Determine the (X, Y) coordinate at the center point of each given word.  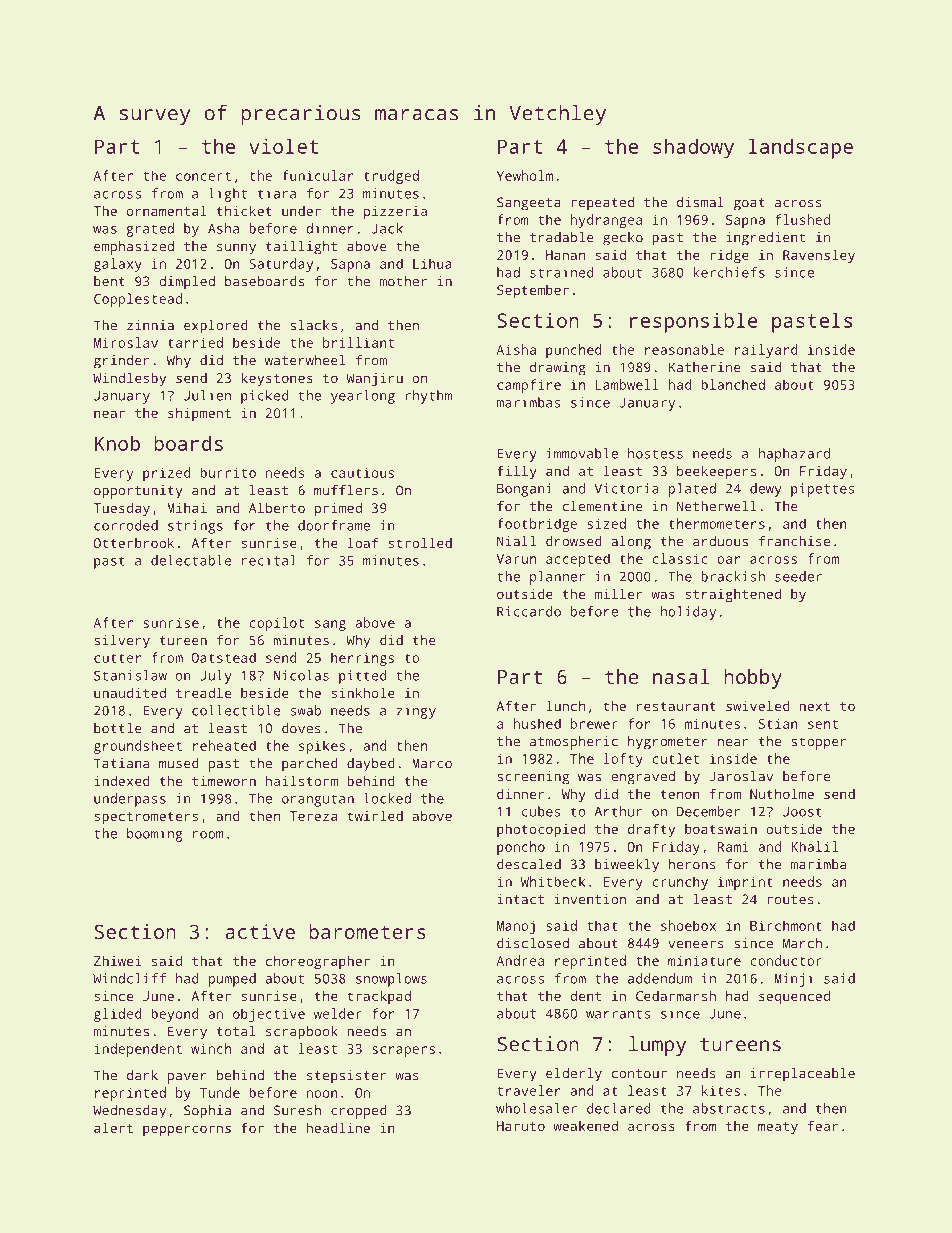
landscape (800, 148)
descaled (529, 864)
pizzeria (395, 213)
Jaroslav (741, 776)
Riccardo (529, 611)
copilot (276, 624)
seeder (798, 576)
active (260, 931)
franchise (794, 541)
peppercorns (187, 1131)
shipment (199, 414)
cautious (362, 472)
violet (283, 146)
